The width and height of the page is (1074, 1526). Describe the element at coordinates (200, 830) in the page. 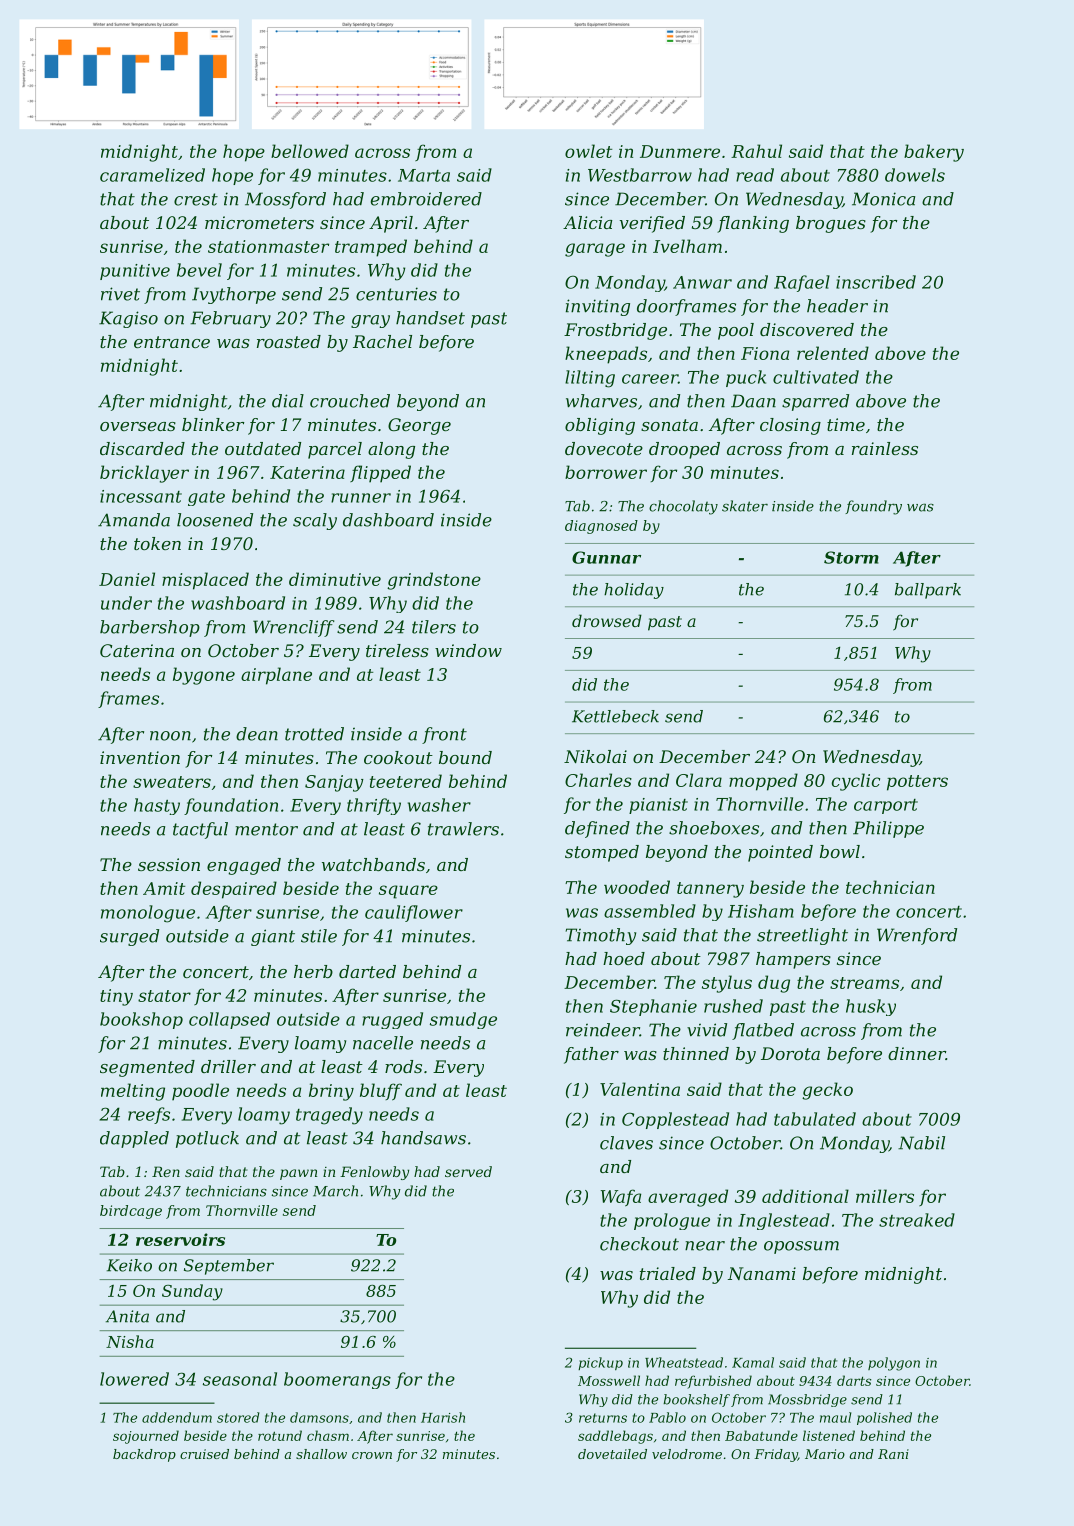

I see `tactful` at that location.
